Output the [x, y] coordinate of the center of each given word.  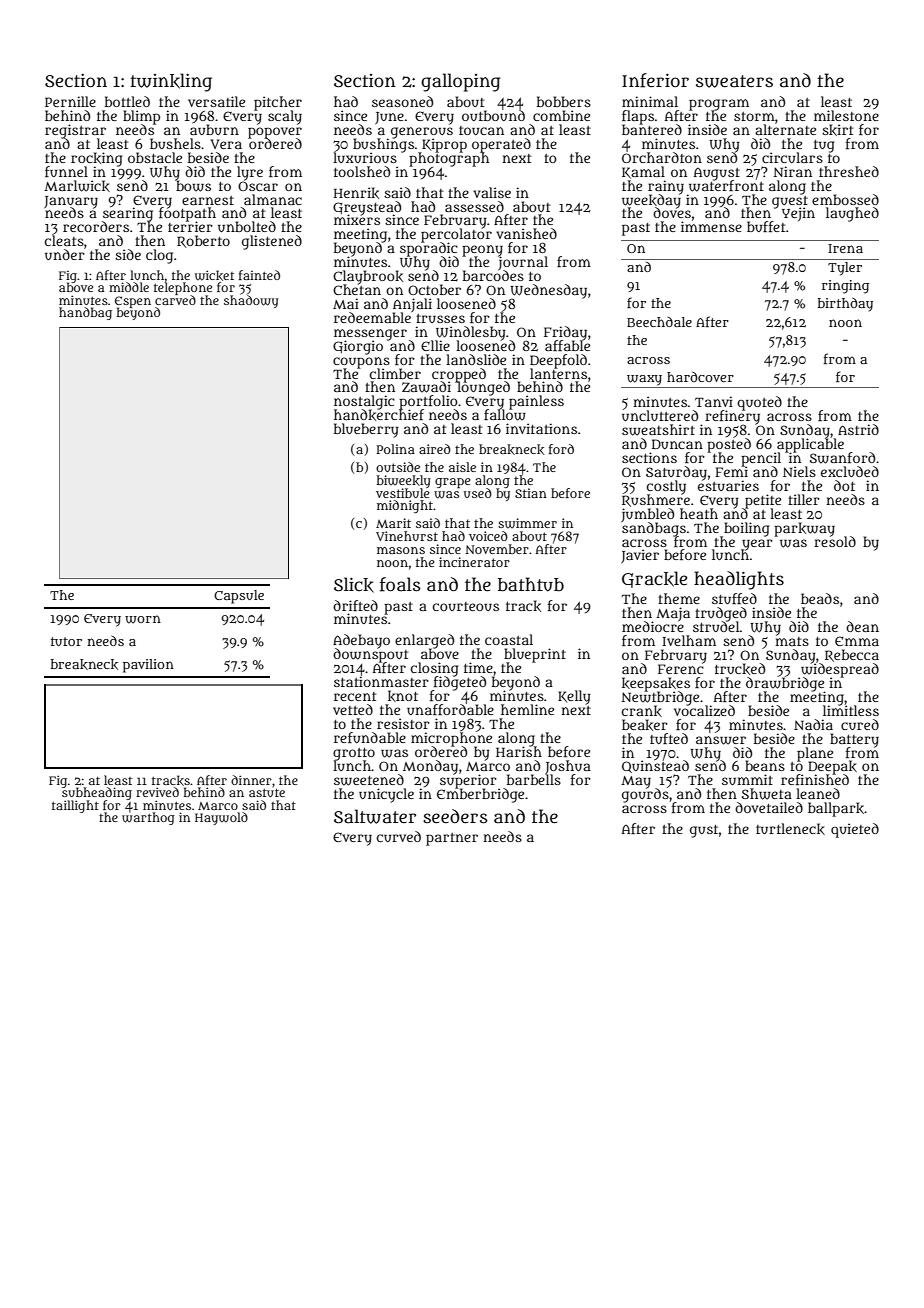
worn [143, 619]
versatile [216, 101]
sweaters [734, 81]
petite [763, 501]
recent [355, 696]
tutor [66, 641]
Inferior [655, 80]
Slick [354, 585]
